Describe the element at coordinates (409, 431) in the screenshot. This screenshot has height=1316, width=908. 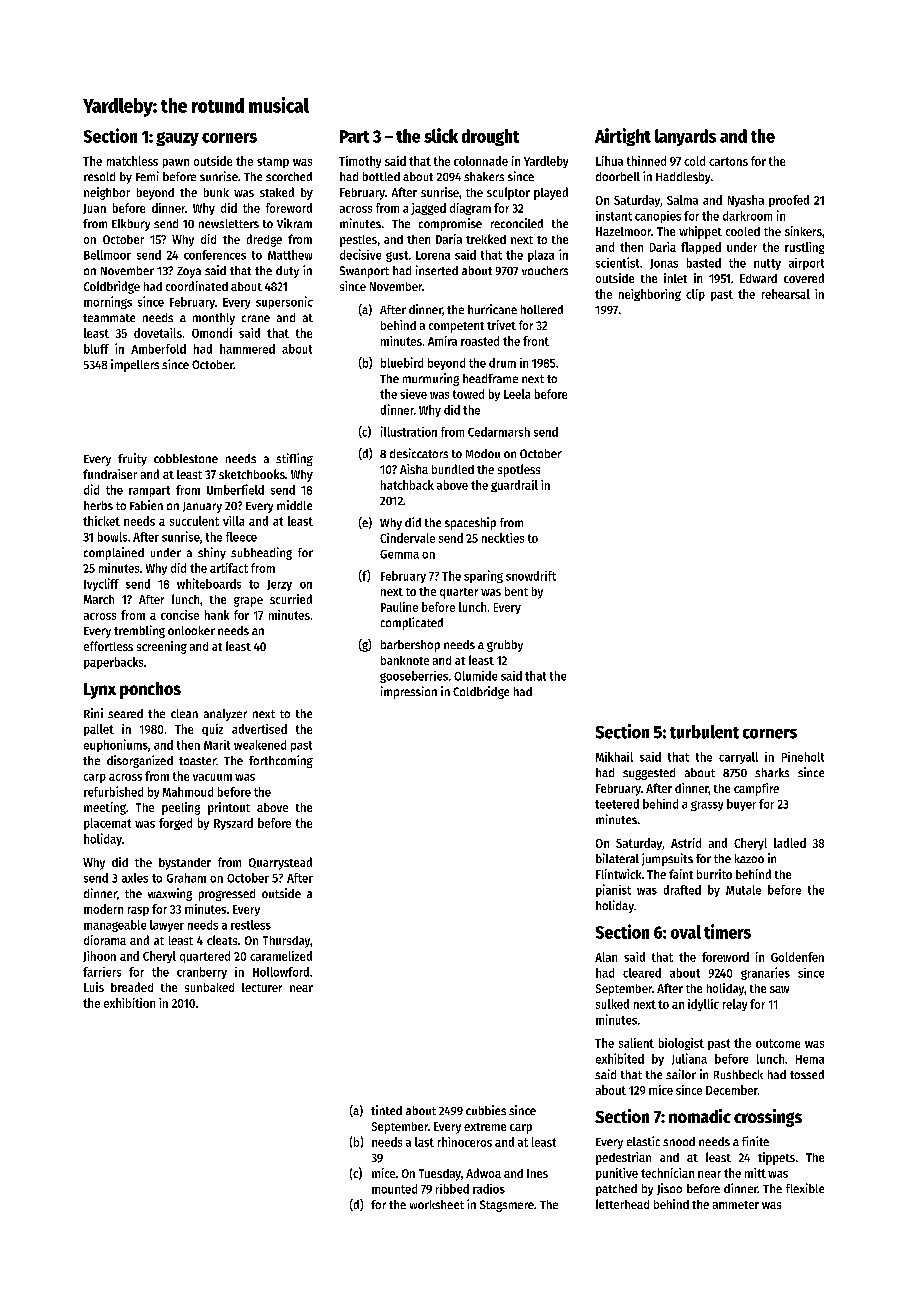
I see `illustration` at that location.
